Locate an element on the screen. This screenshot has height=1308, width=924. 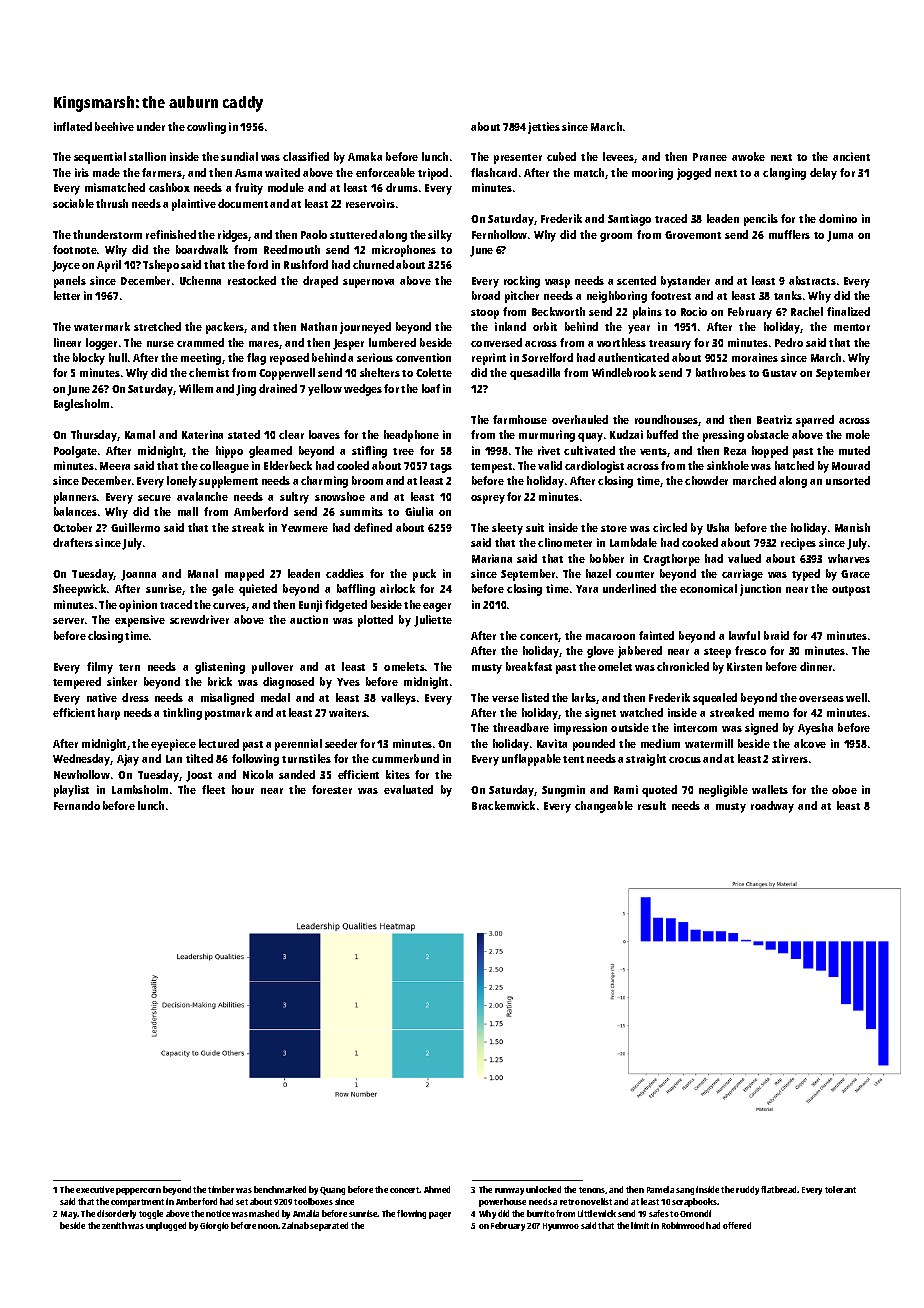
unplugged is located at coordinates (166, 1226).
